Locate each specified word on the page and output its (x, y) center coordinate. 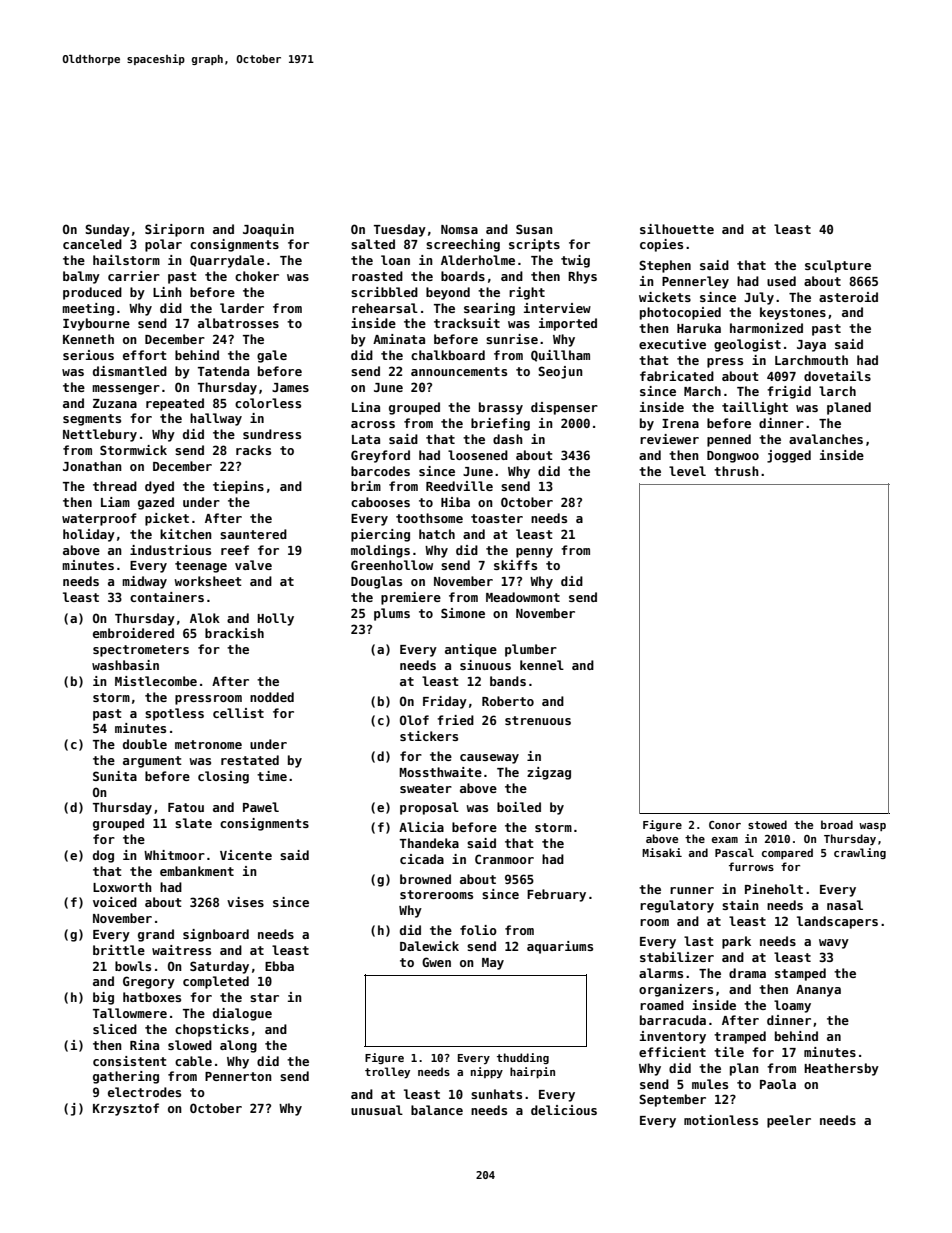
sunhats (496, 1094)
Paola (778, 1084)
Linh (167, 292)
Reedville (459, 486)
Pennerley (695, 282)
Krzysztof (126, 1109)
